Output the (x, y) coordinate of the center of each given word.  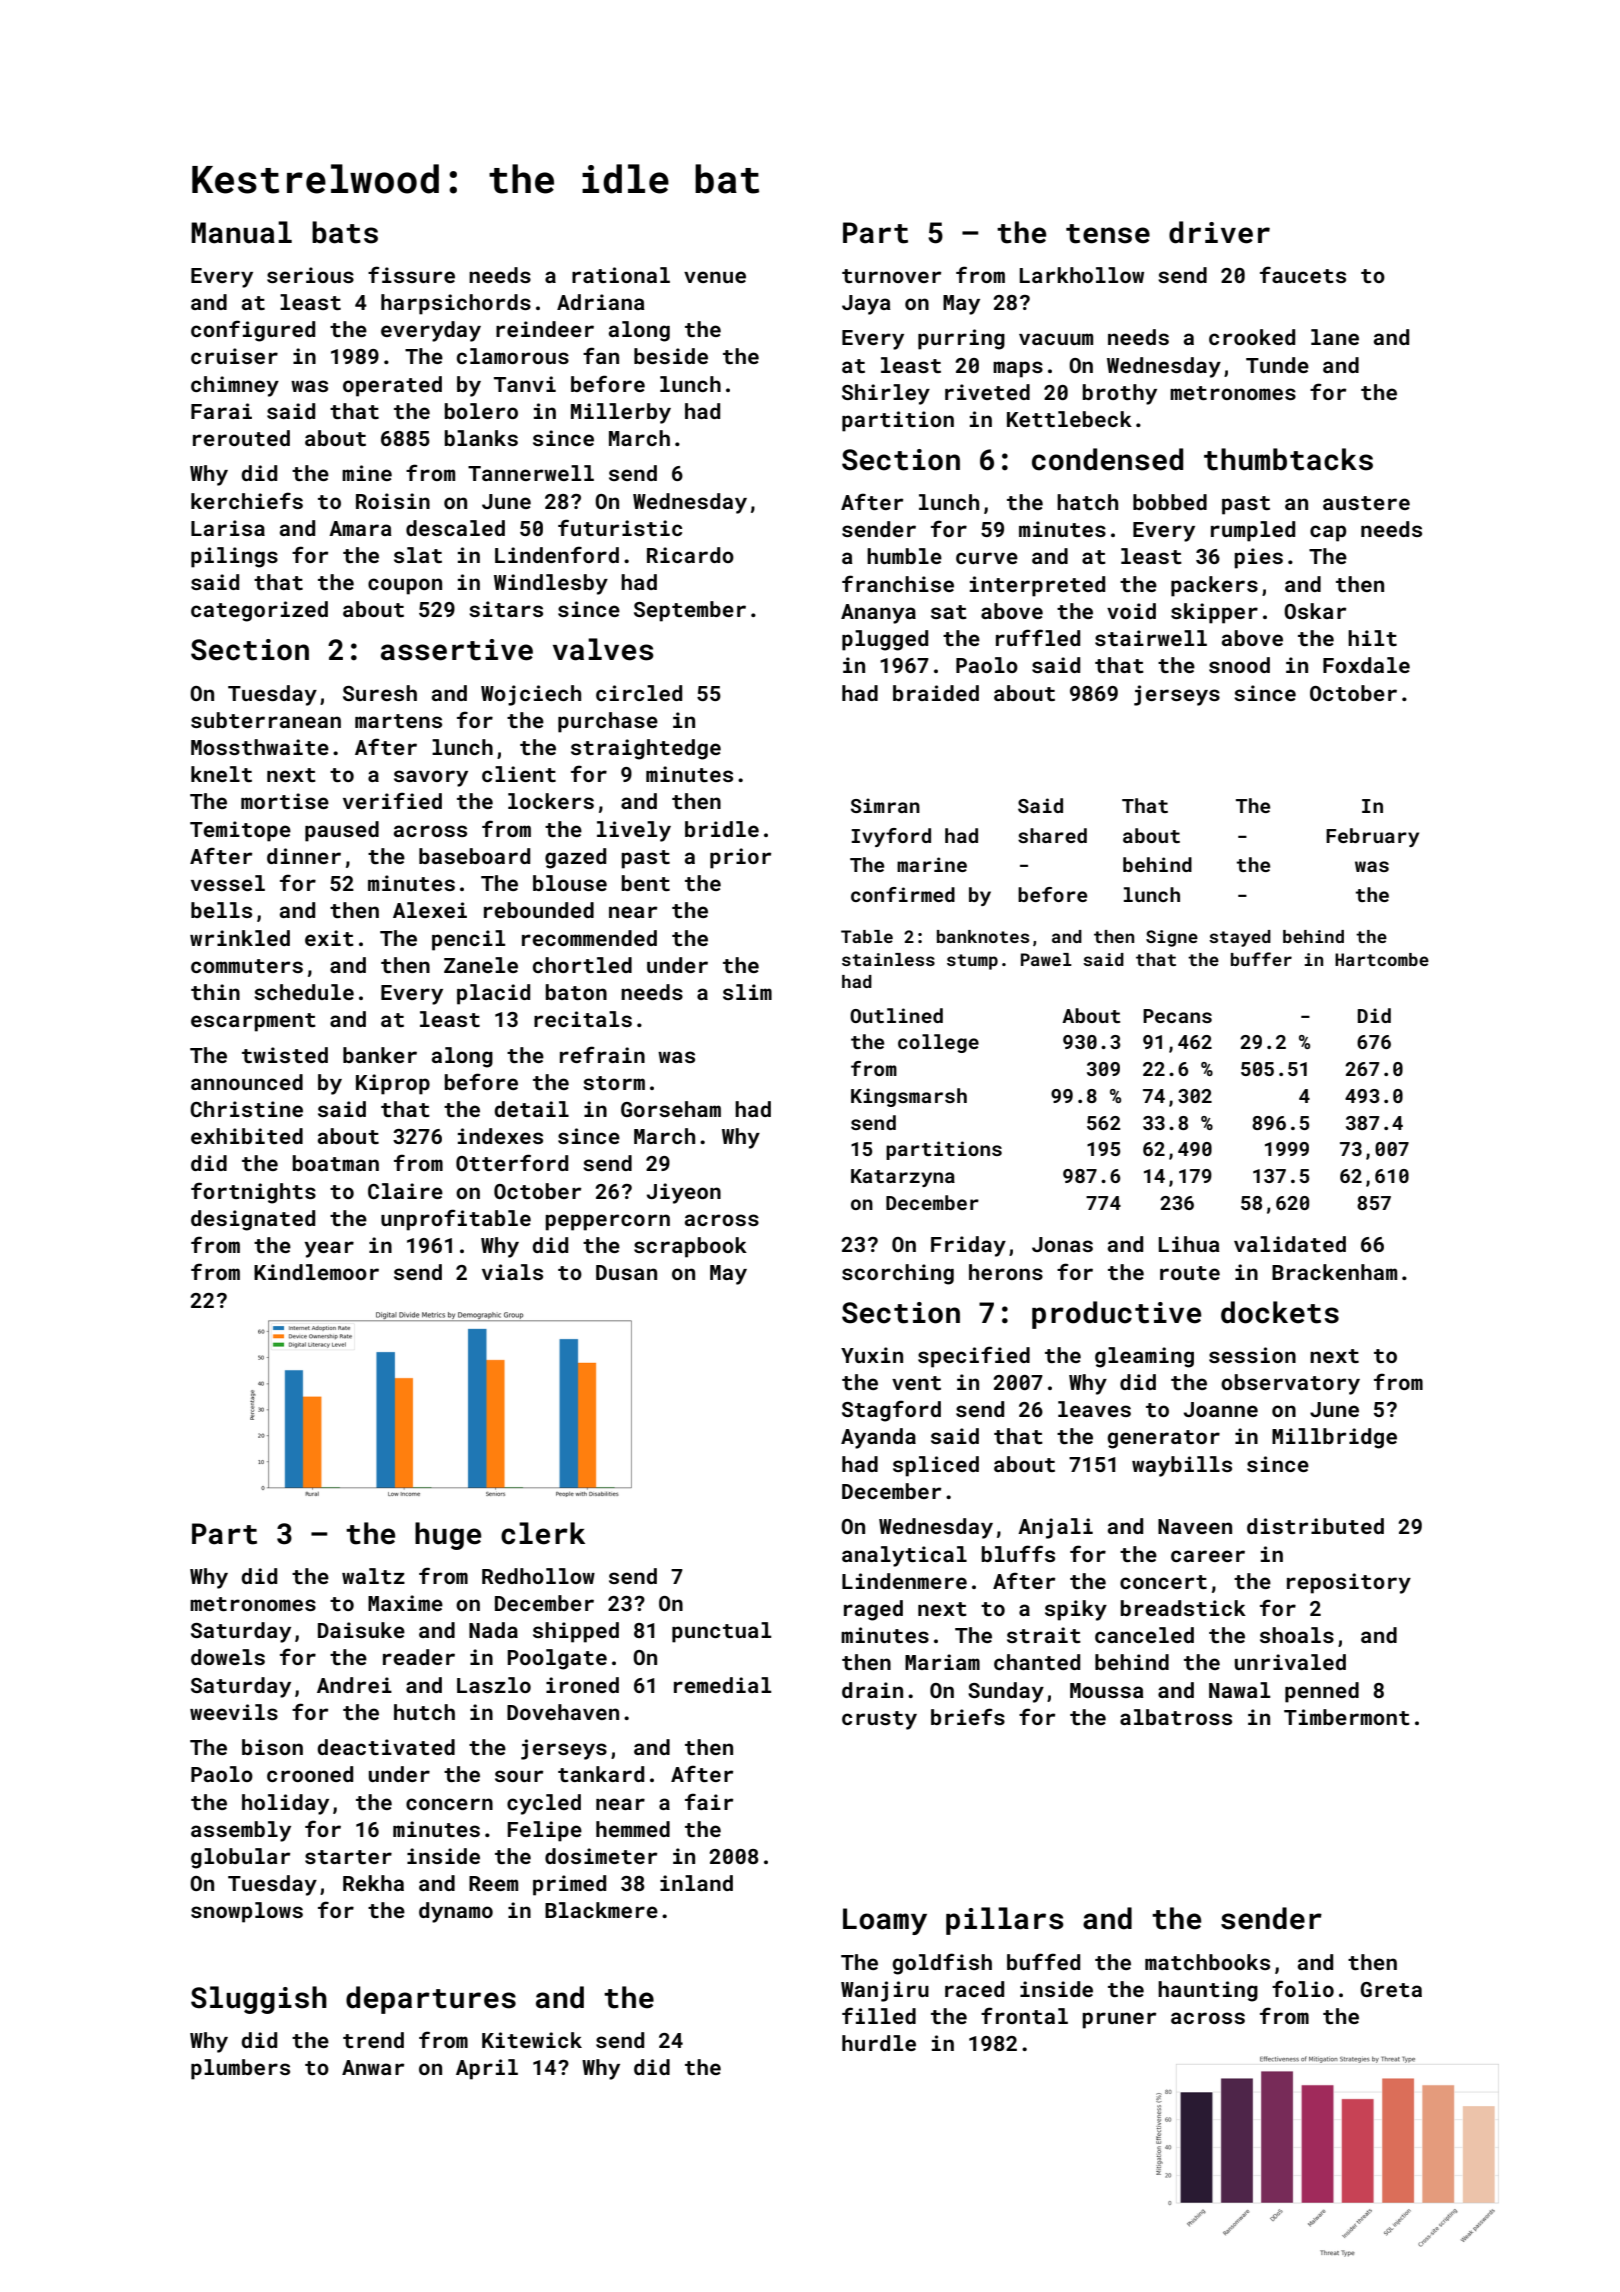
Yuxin (872, 1355)
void (1131, 611)
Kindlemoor (316, 1272)
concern (449, 1804)
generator (1163, 1439)
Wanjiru (885, 1991)
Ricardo (690, 555)
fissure (411, 274)
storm (614, 1083)
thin (215, 992)
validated (1290, 1244)
